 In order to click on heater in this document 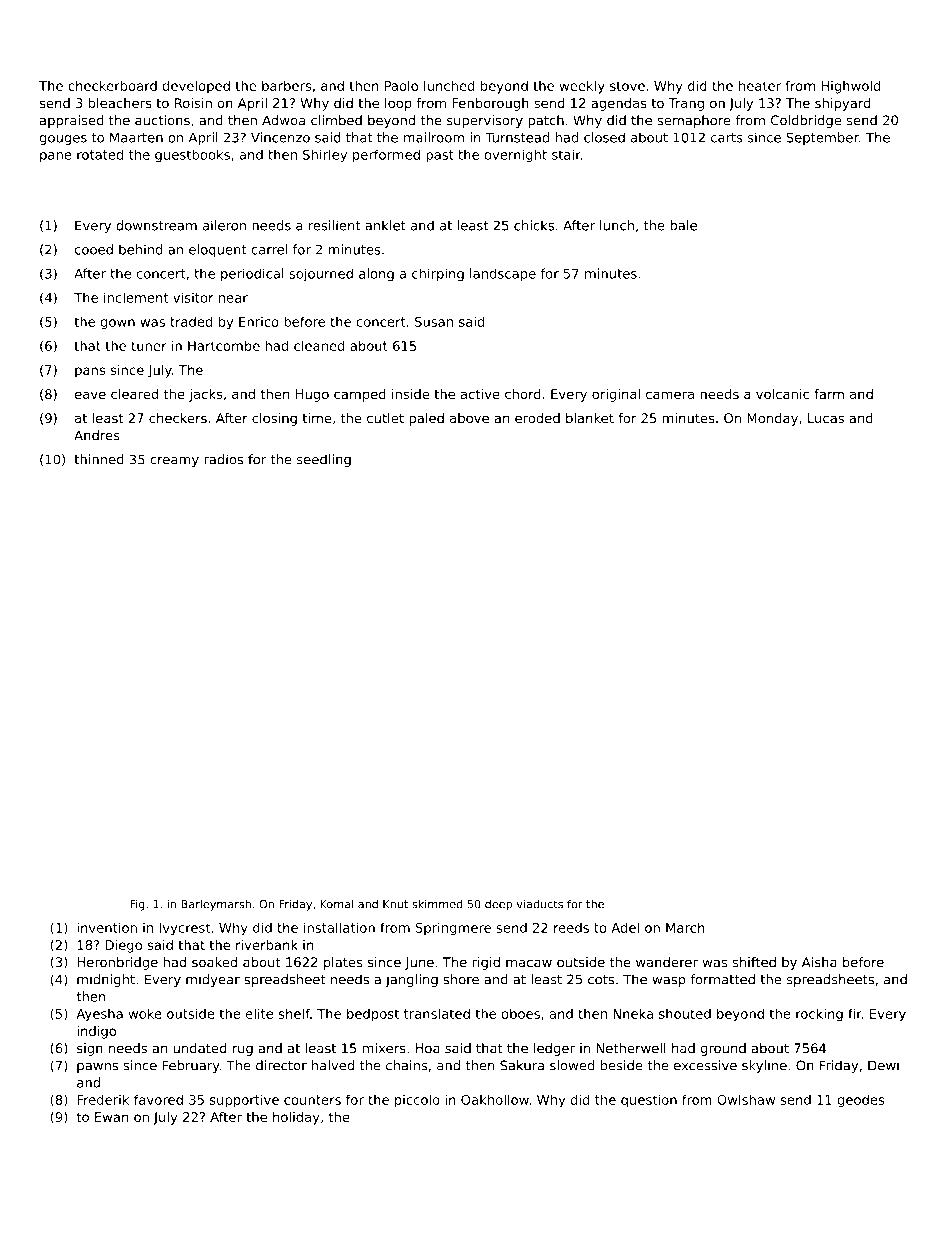, I will do `click(760, 85)`.
